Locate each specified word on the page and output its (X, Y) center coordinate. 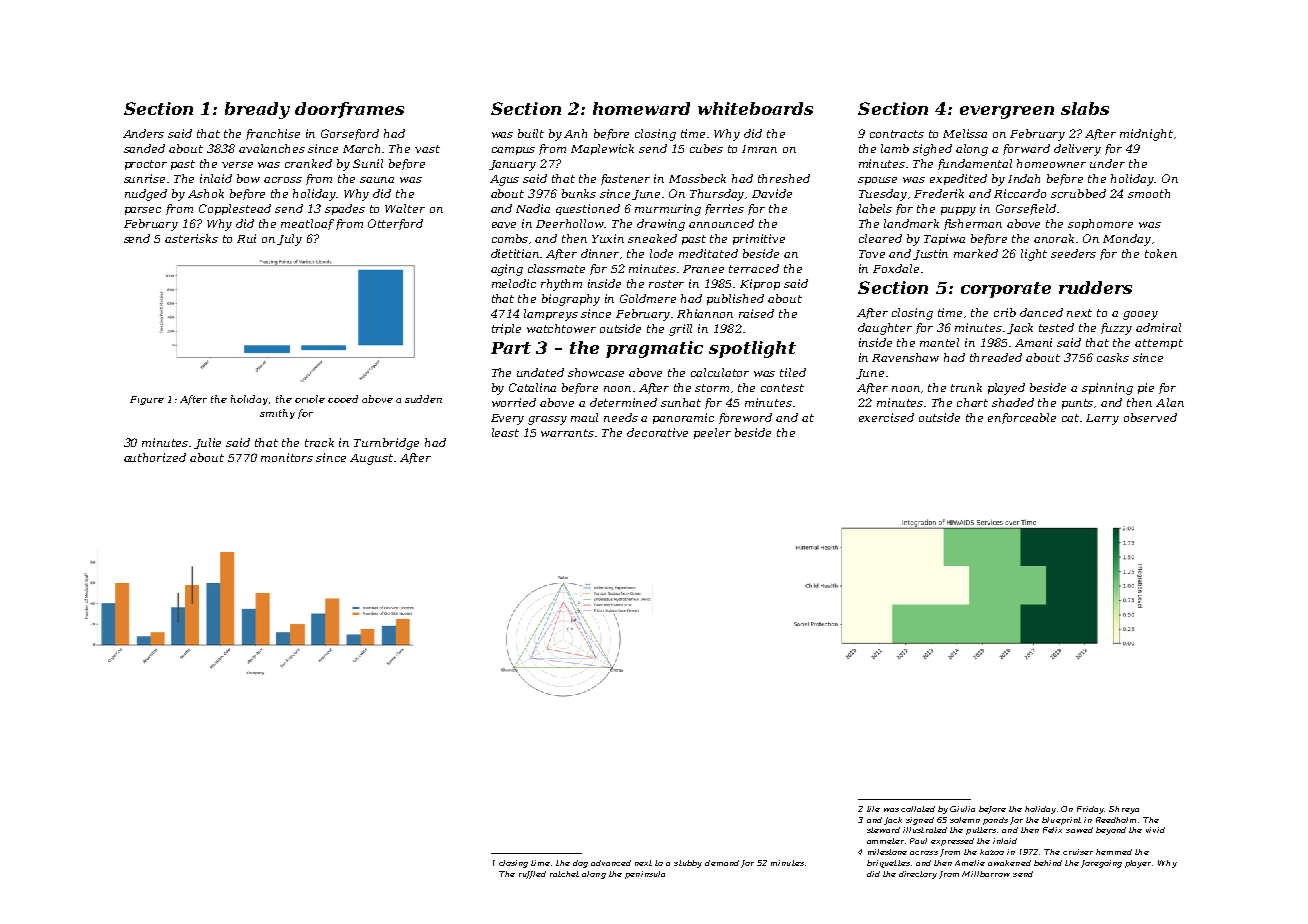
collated (918, 809)
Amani (1033, 342)
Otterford (395, 224)
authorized (155, 457)
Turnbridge (386, 444)
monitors (287, 457)
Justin (930, 254)
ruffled (532, 875)
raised (756, 313)
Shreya (1124, 810)
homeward (641, 108)
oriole (310, 399)
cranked (308, 163)
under (1107, 163)
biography (571, 300)
